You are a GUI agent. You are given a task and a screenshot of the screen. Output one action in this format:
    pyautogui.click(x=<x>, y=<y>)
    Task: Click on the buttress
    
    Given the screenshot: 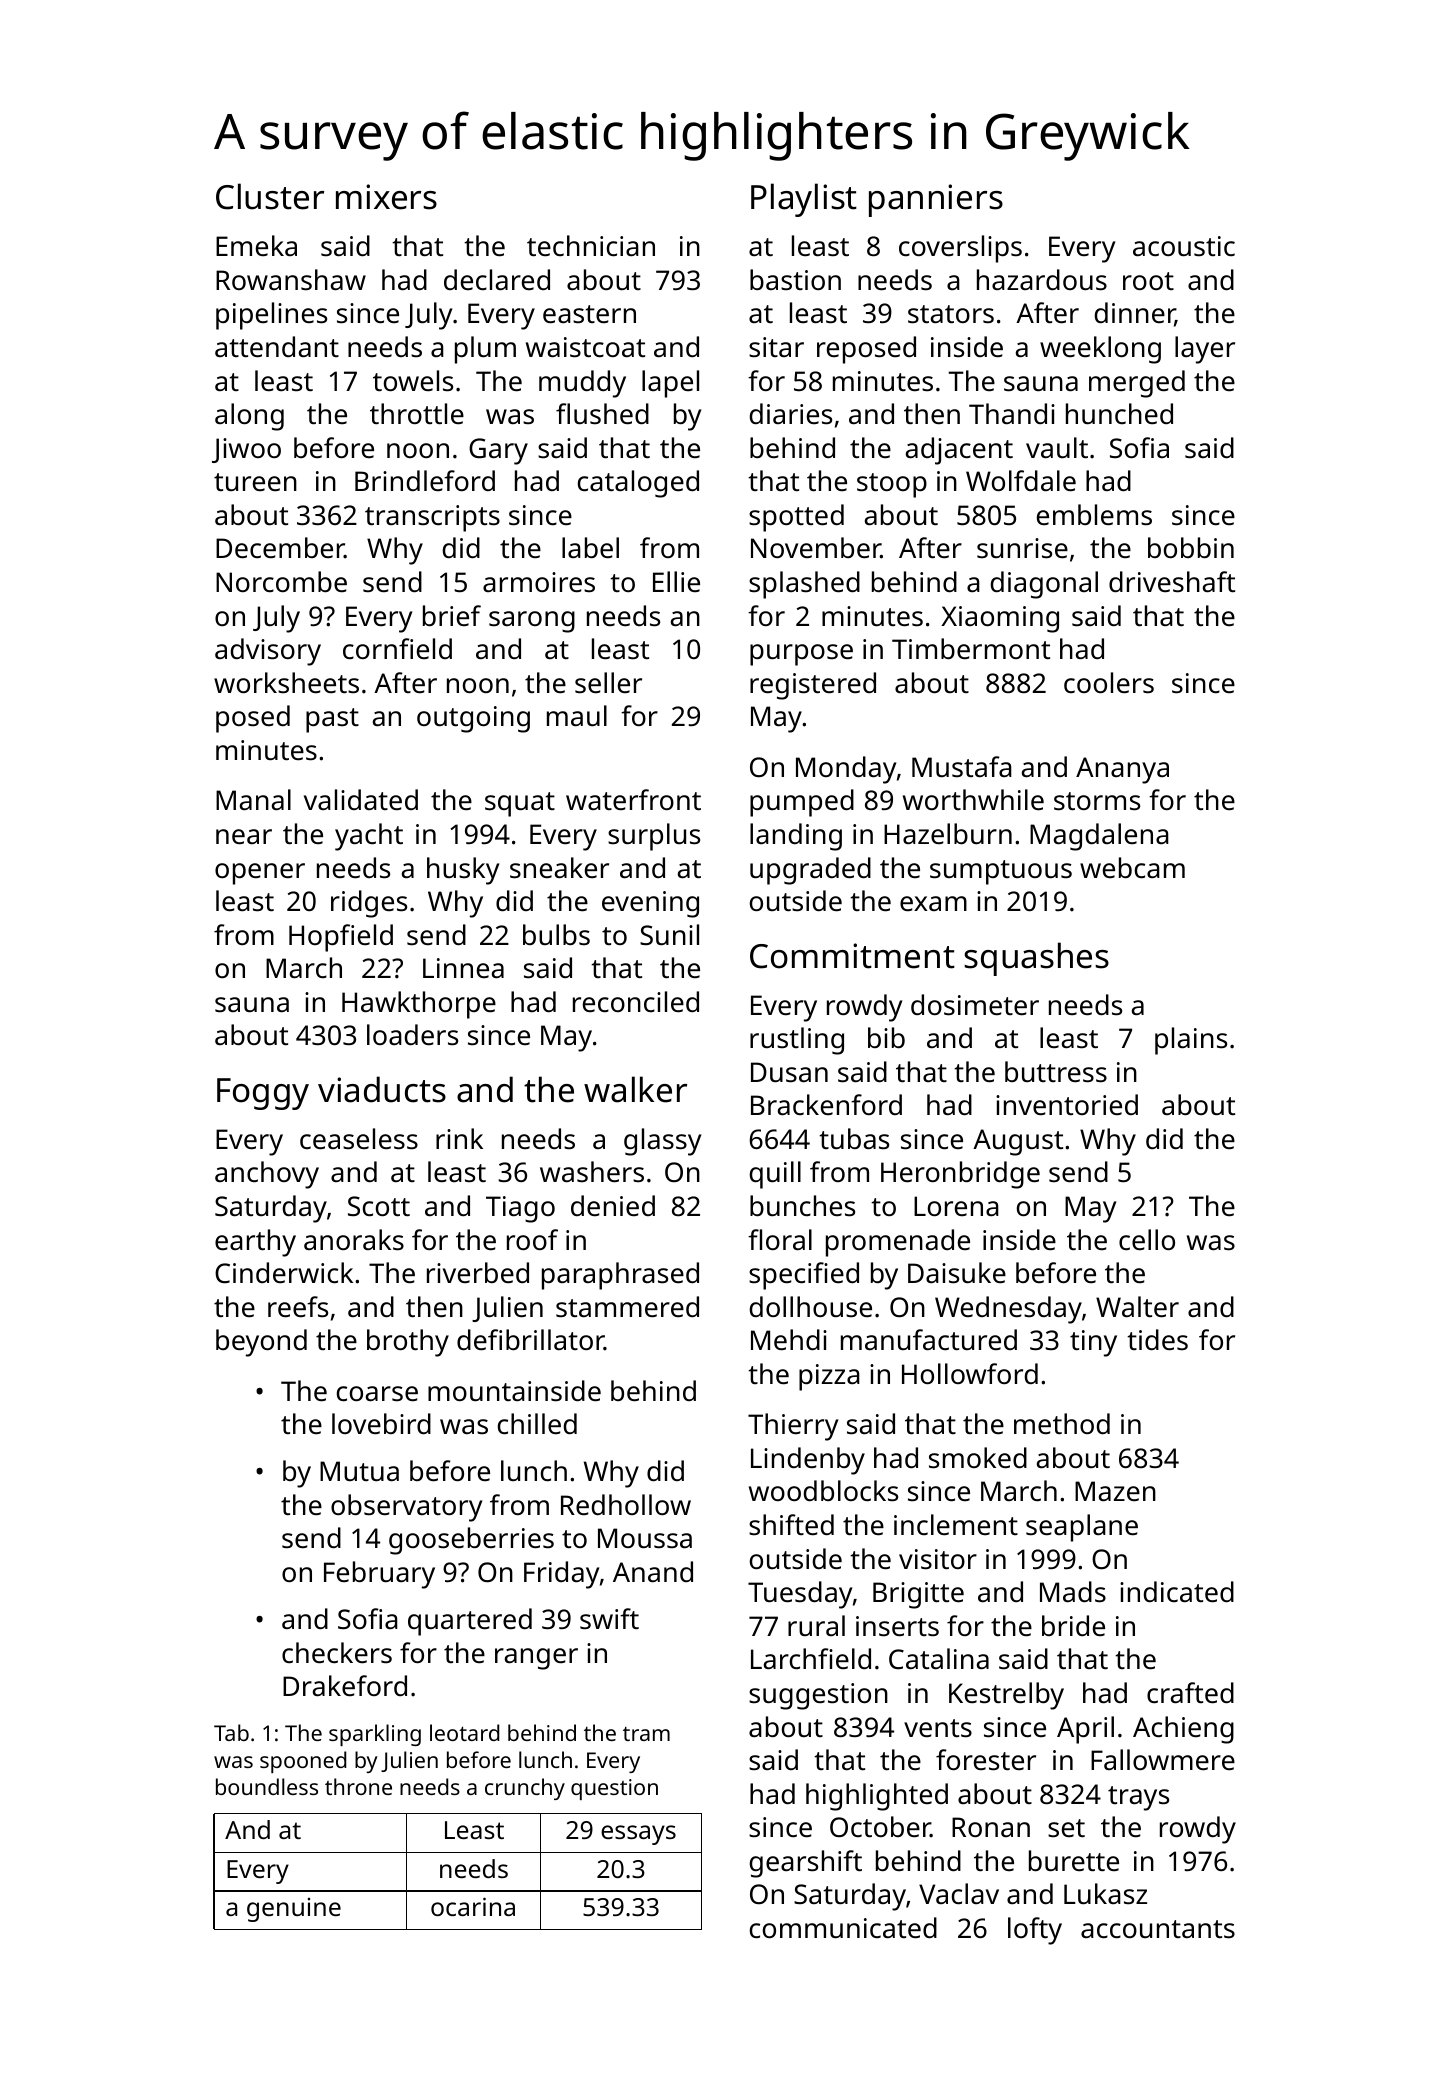 What is the action you would take?
    pyautogui.click(x=1056, y=1072)
